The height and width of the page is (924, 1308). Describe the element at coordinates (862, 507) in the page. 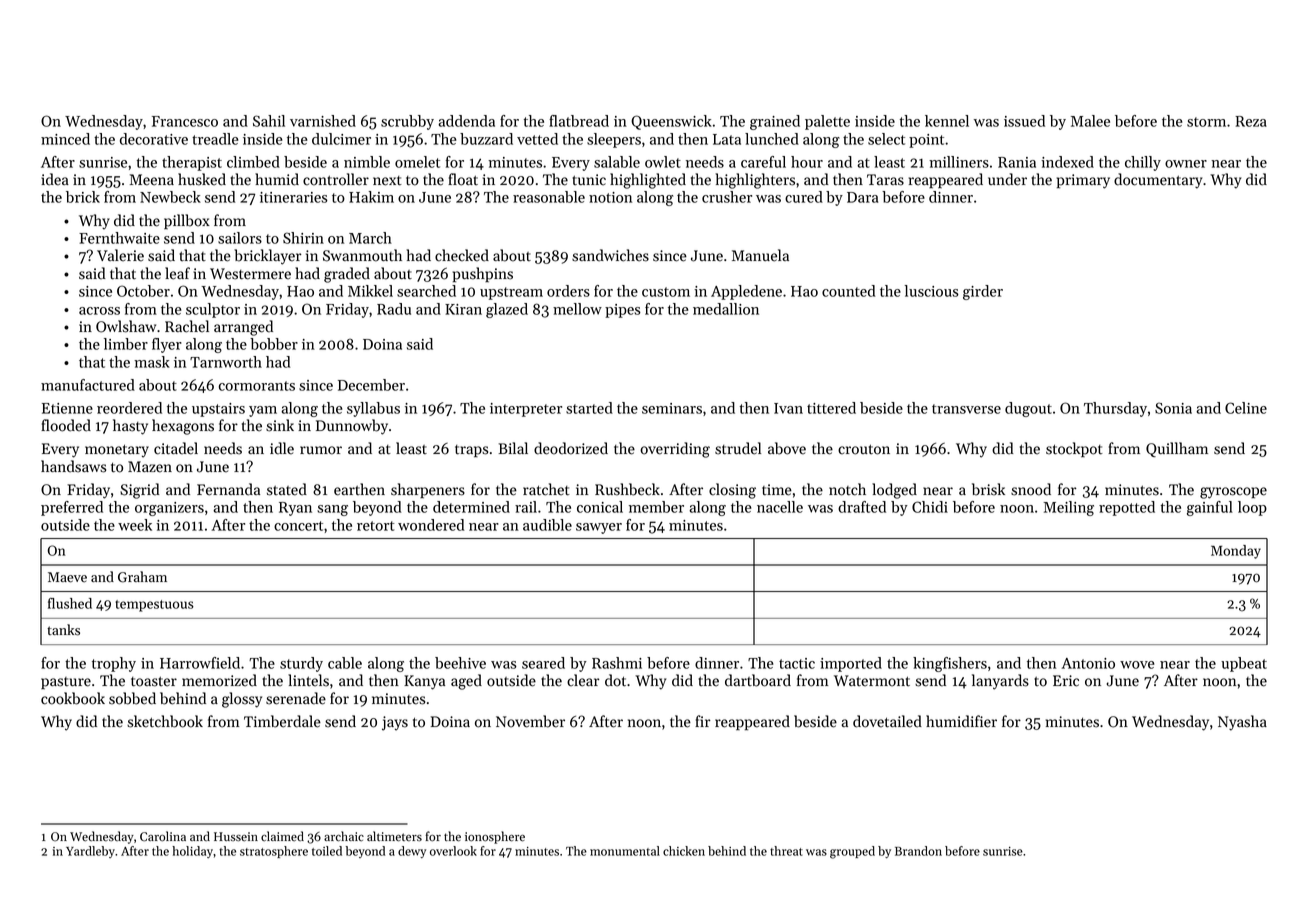

I see `drafted` at that location.
